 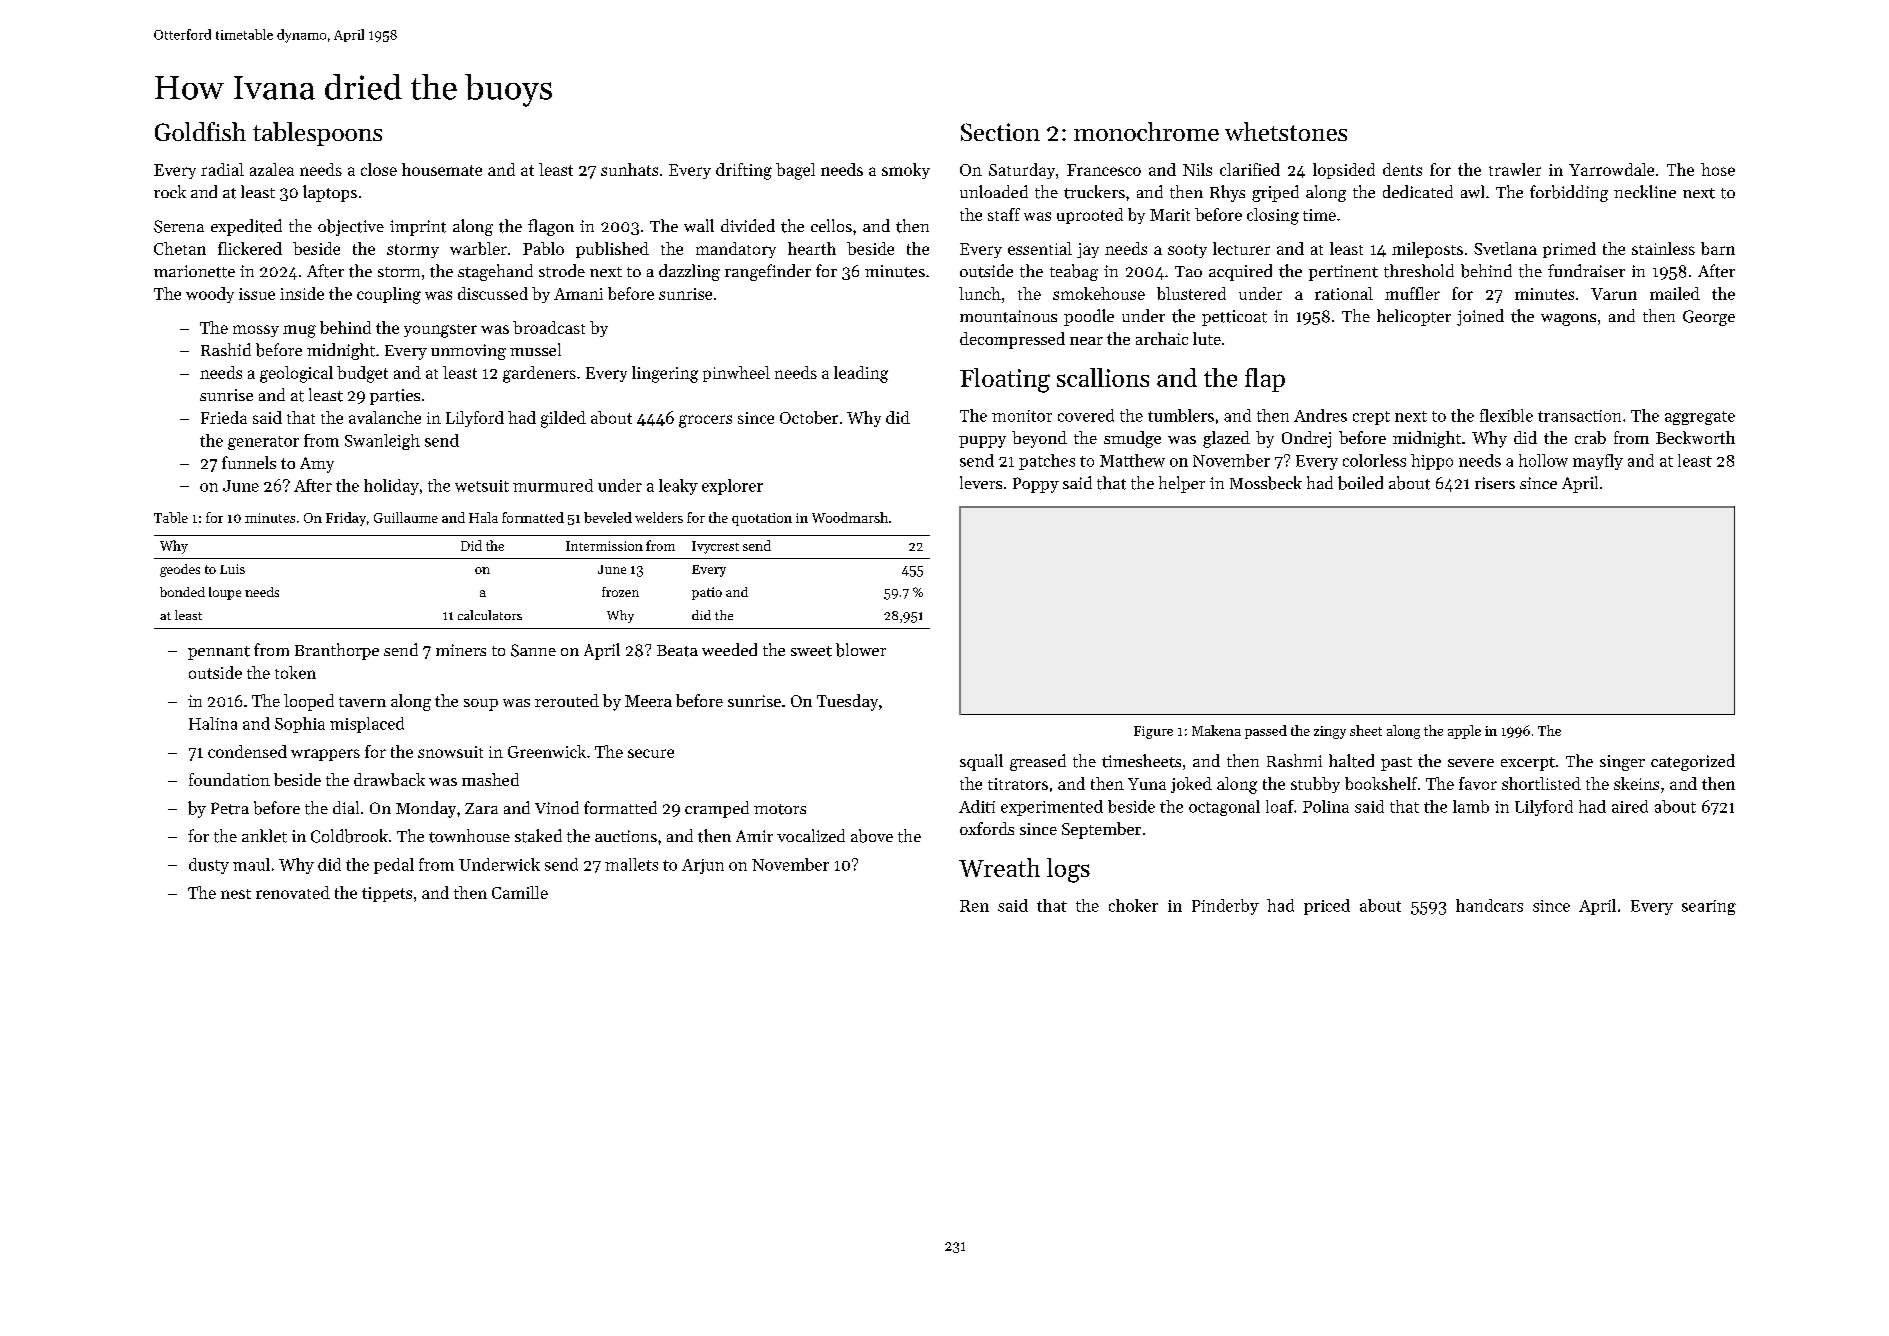 I want to click on aggregate, so click(x=1700, y=418).
